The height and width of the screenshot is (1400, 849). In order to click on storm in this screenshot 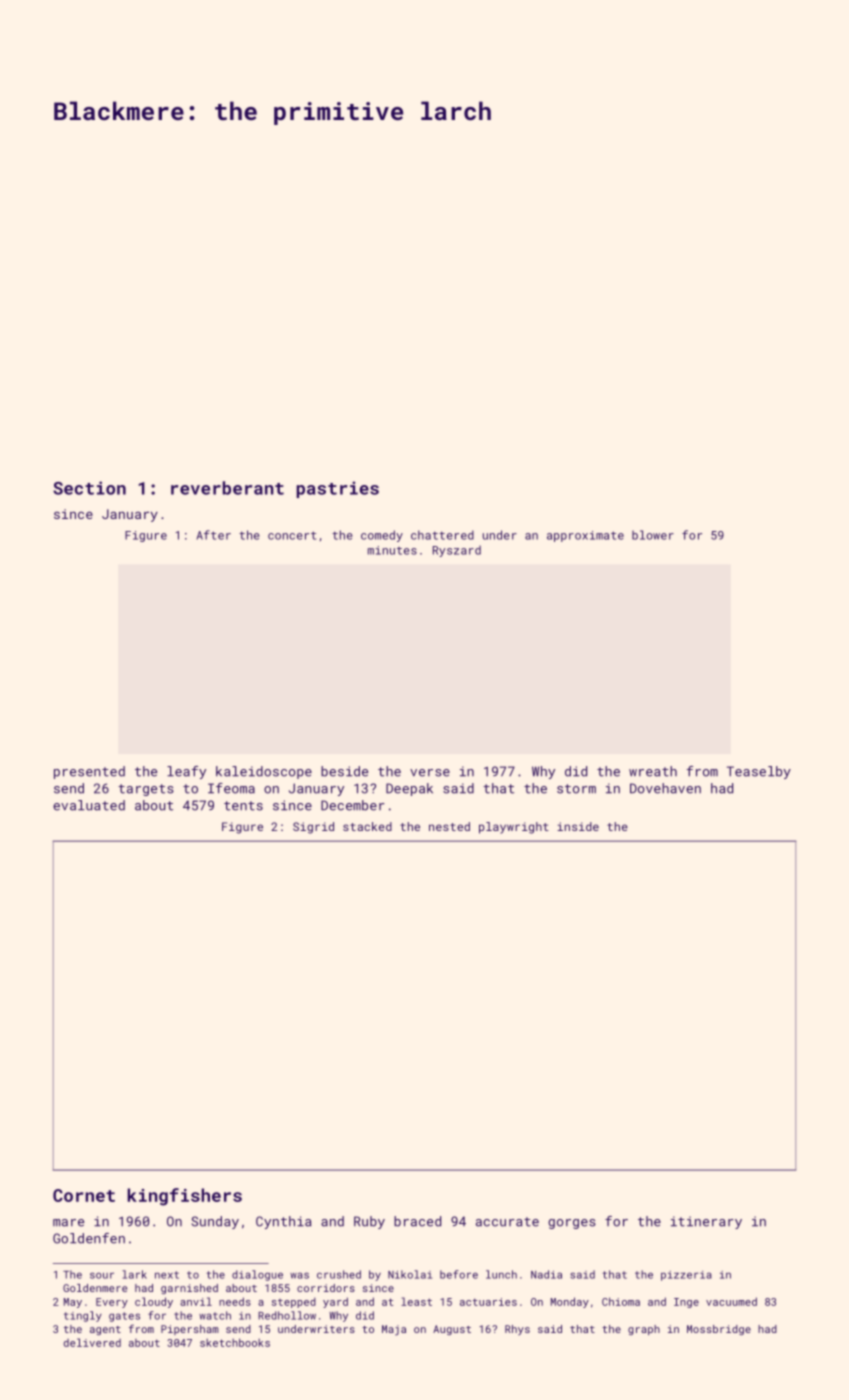, I will do `click(576, 789)`.
